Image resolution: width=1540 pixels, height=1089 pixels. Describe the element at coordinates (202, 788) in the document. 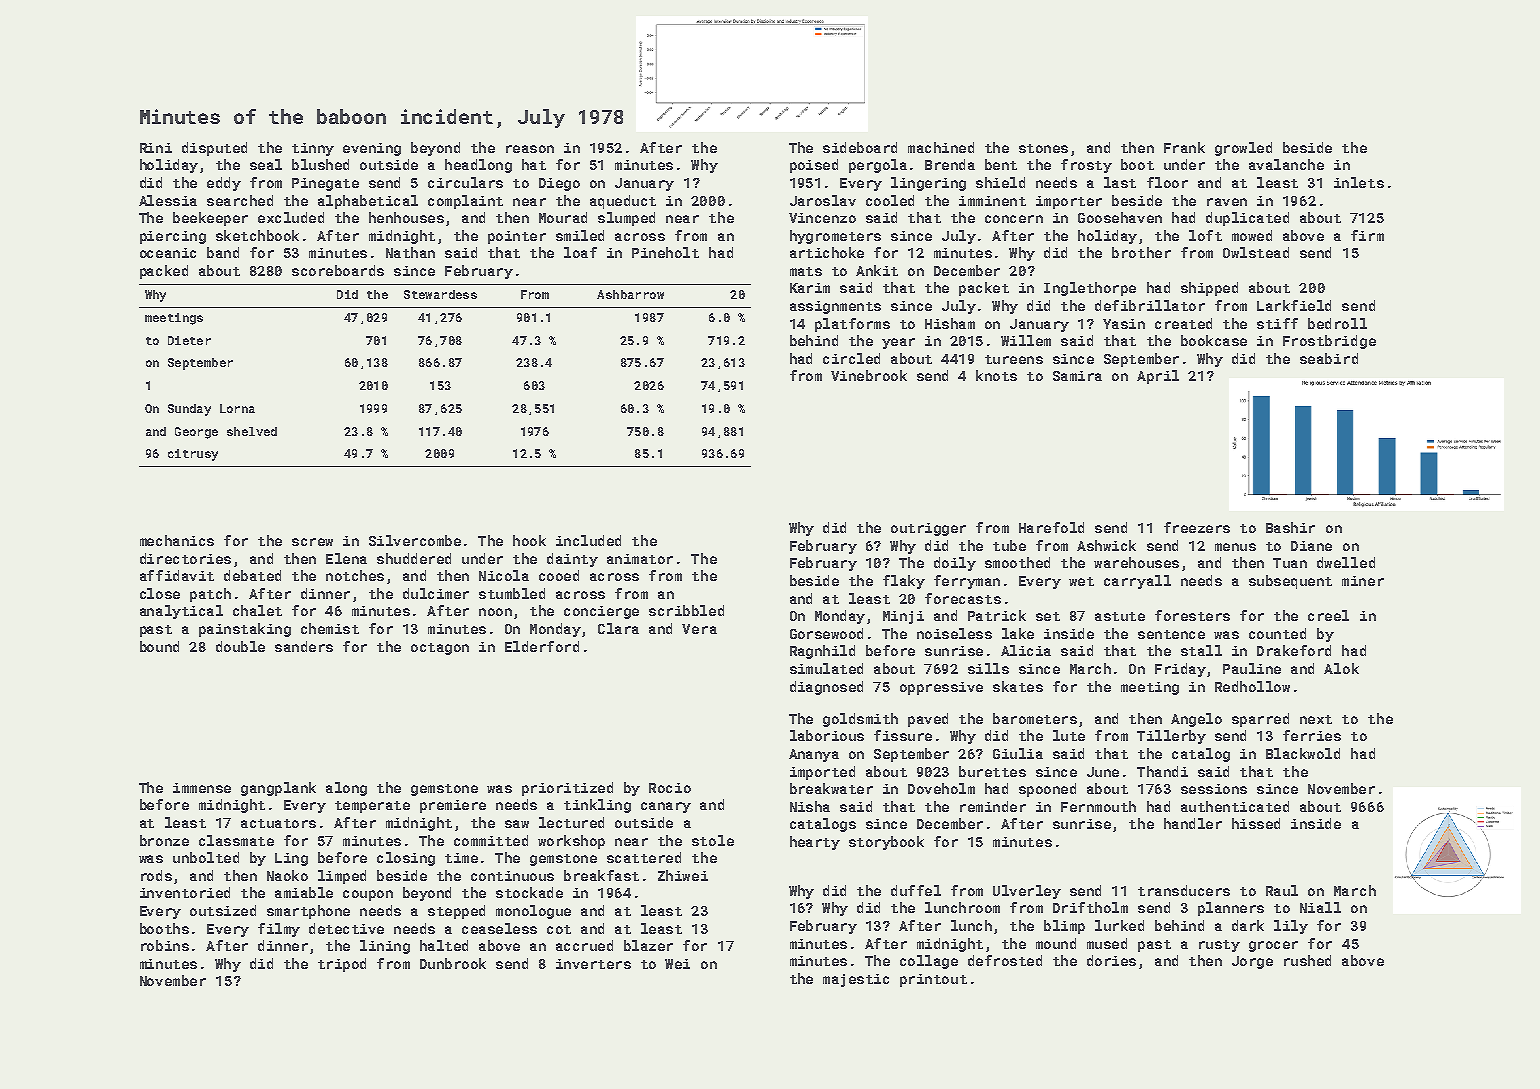

I see `immense` at that location.
